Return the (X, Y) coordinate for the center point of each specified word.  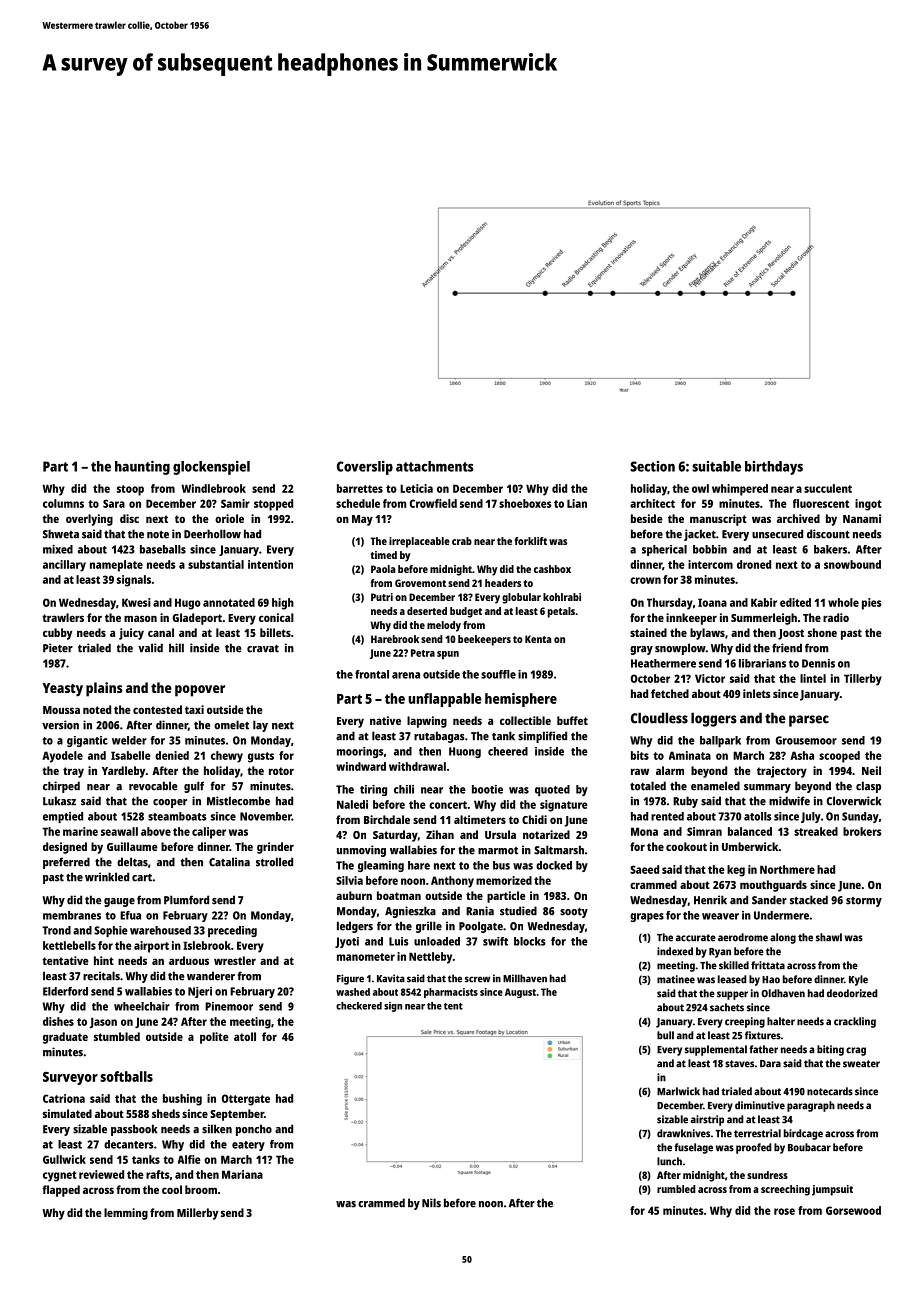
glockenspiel (211, 468)
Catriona (64, 1098)
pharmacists (451, 993)
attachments (435, 466)
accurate (696, 938)
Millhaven (525, 978)
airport (151, 947)
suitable (716, 466)
